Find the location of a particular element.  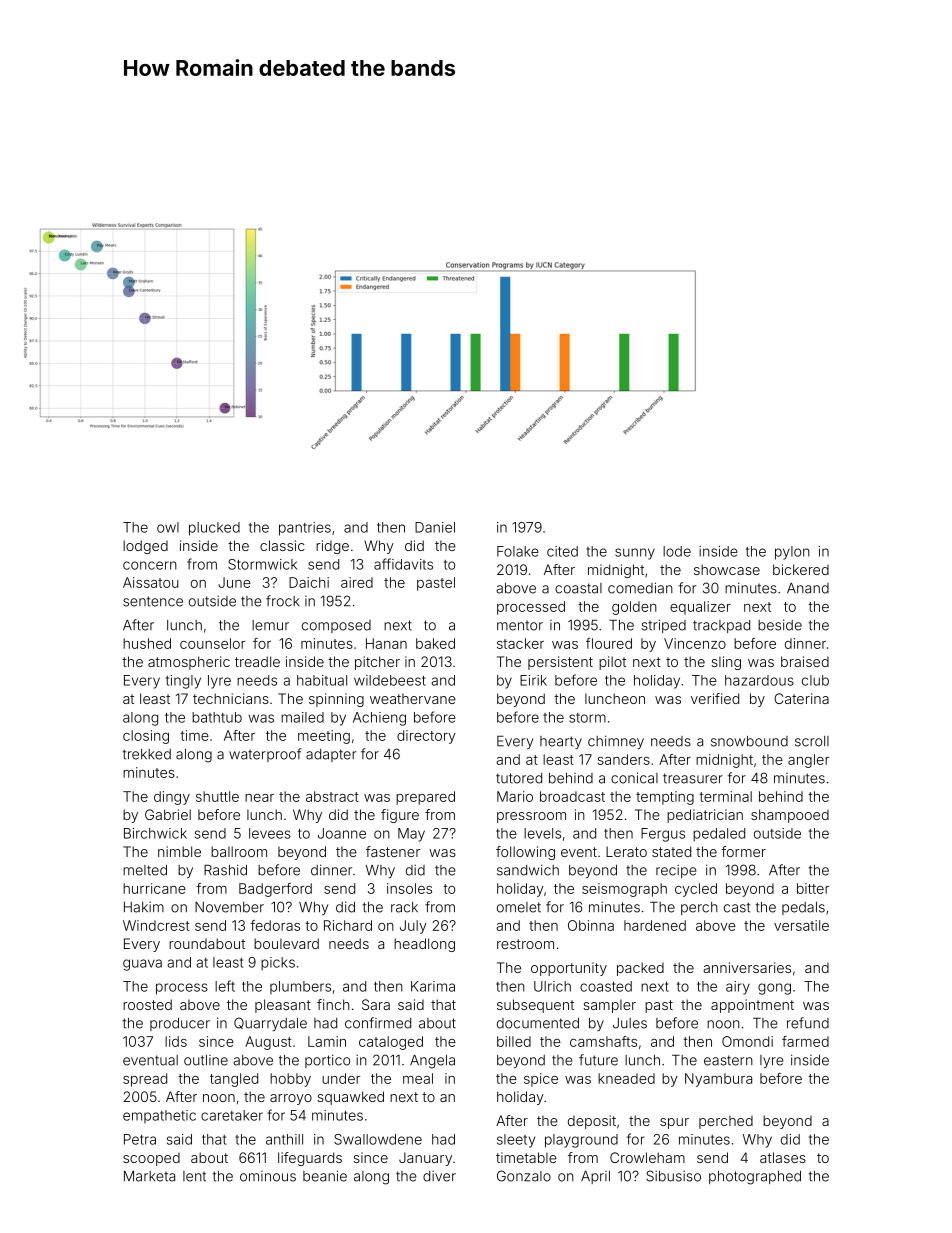

tutored is located at coordinates (519, 778).
